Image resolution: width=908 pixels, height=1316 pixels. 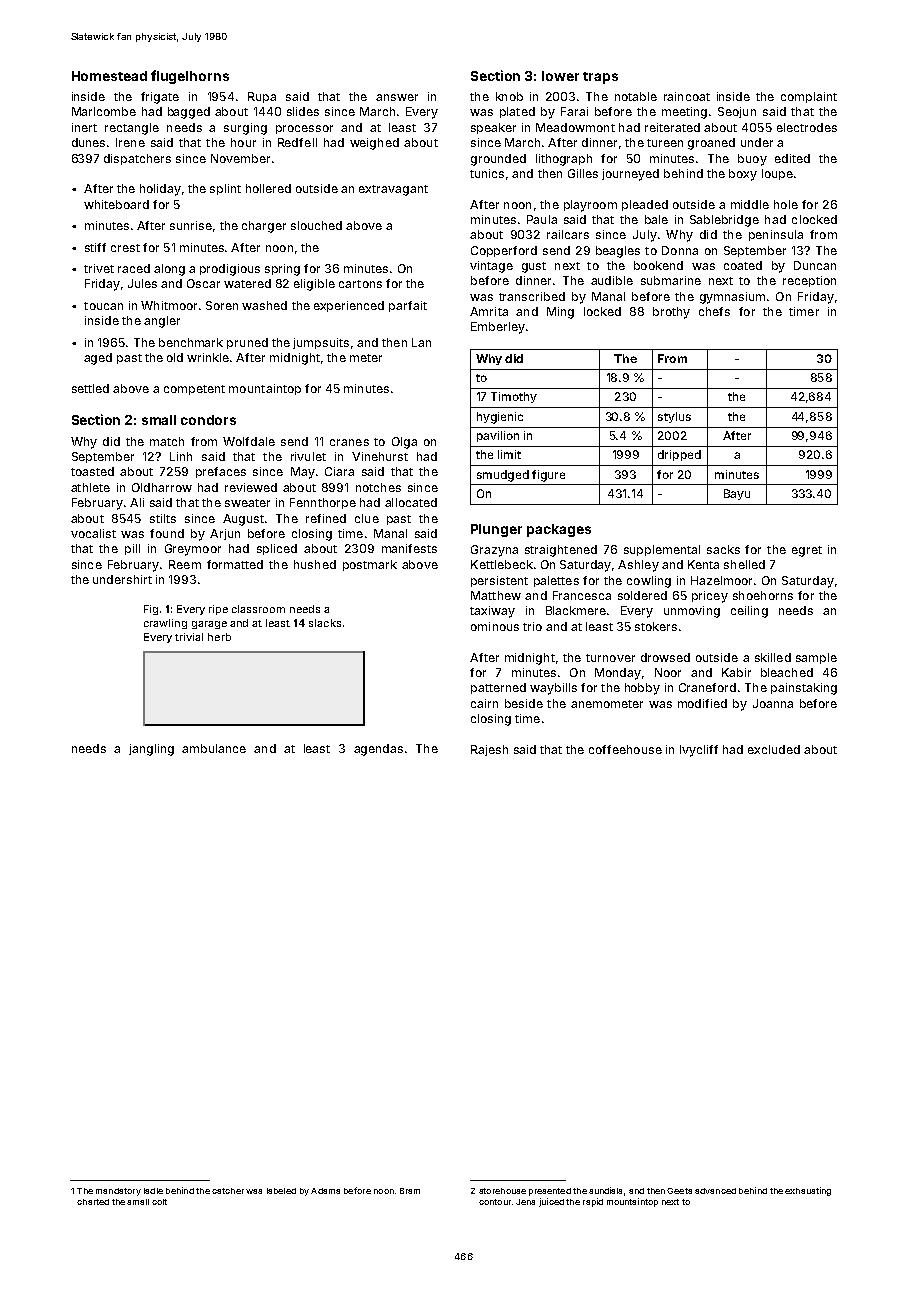 What do you see at coordinates (151, 750) in the screenshot?
I see `jangling` at bounding box center [151, 750].
